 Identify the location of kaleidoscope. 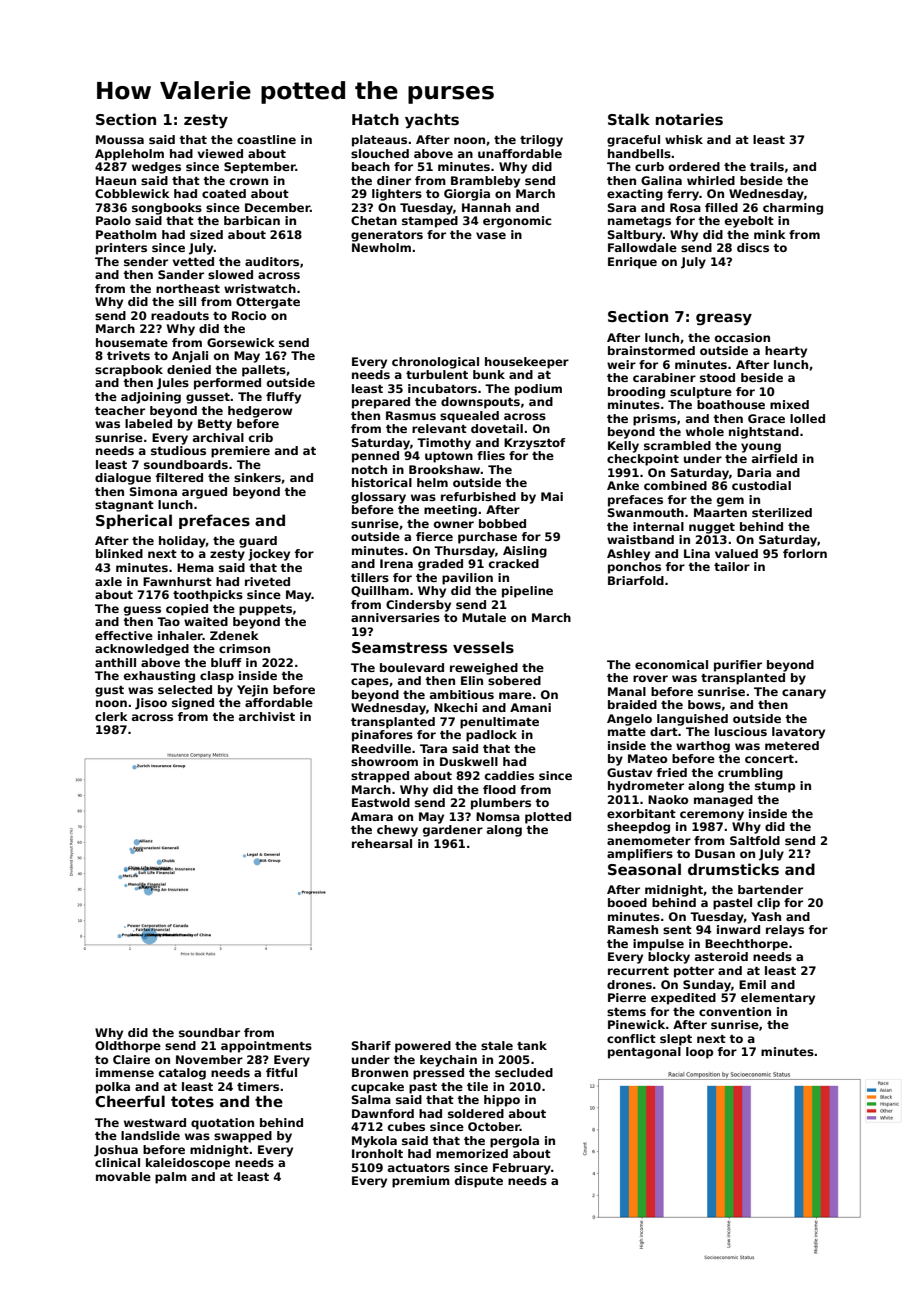
(188, 1164).
